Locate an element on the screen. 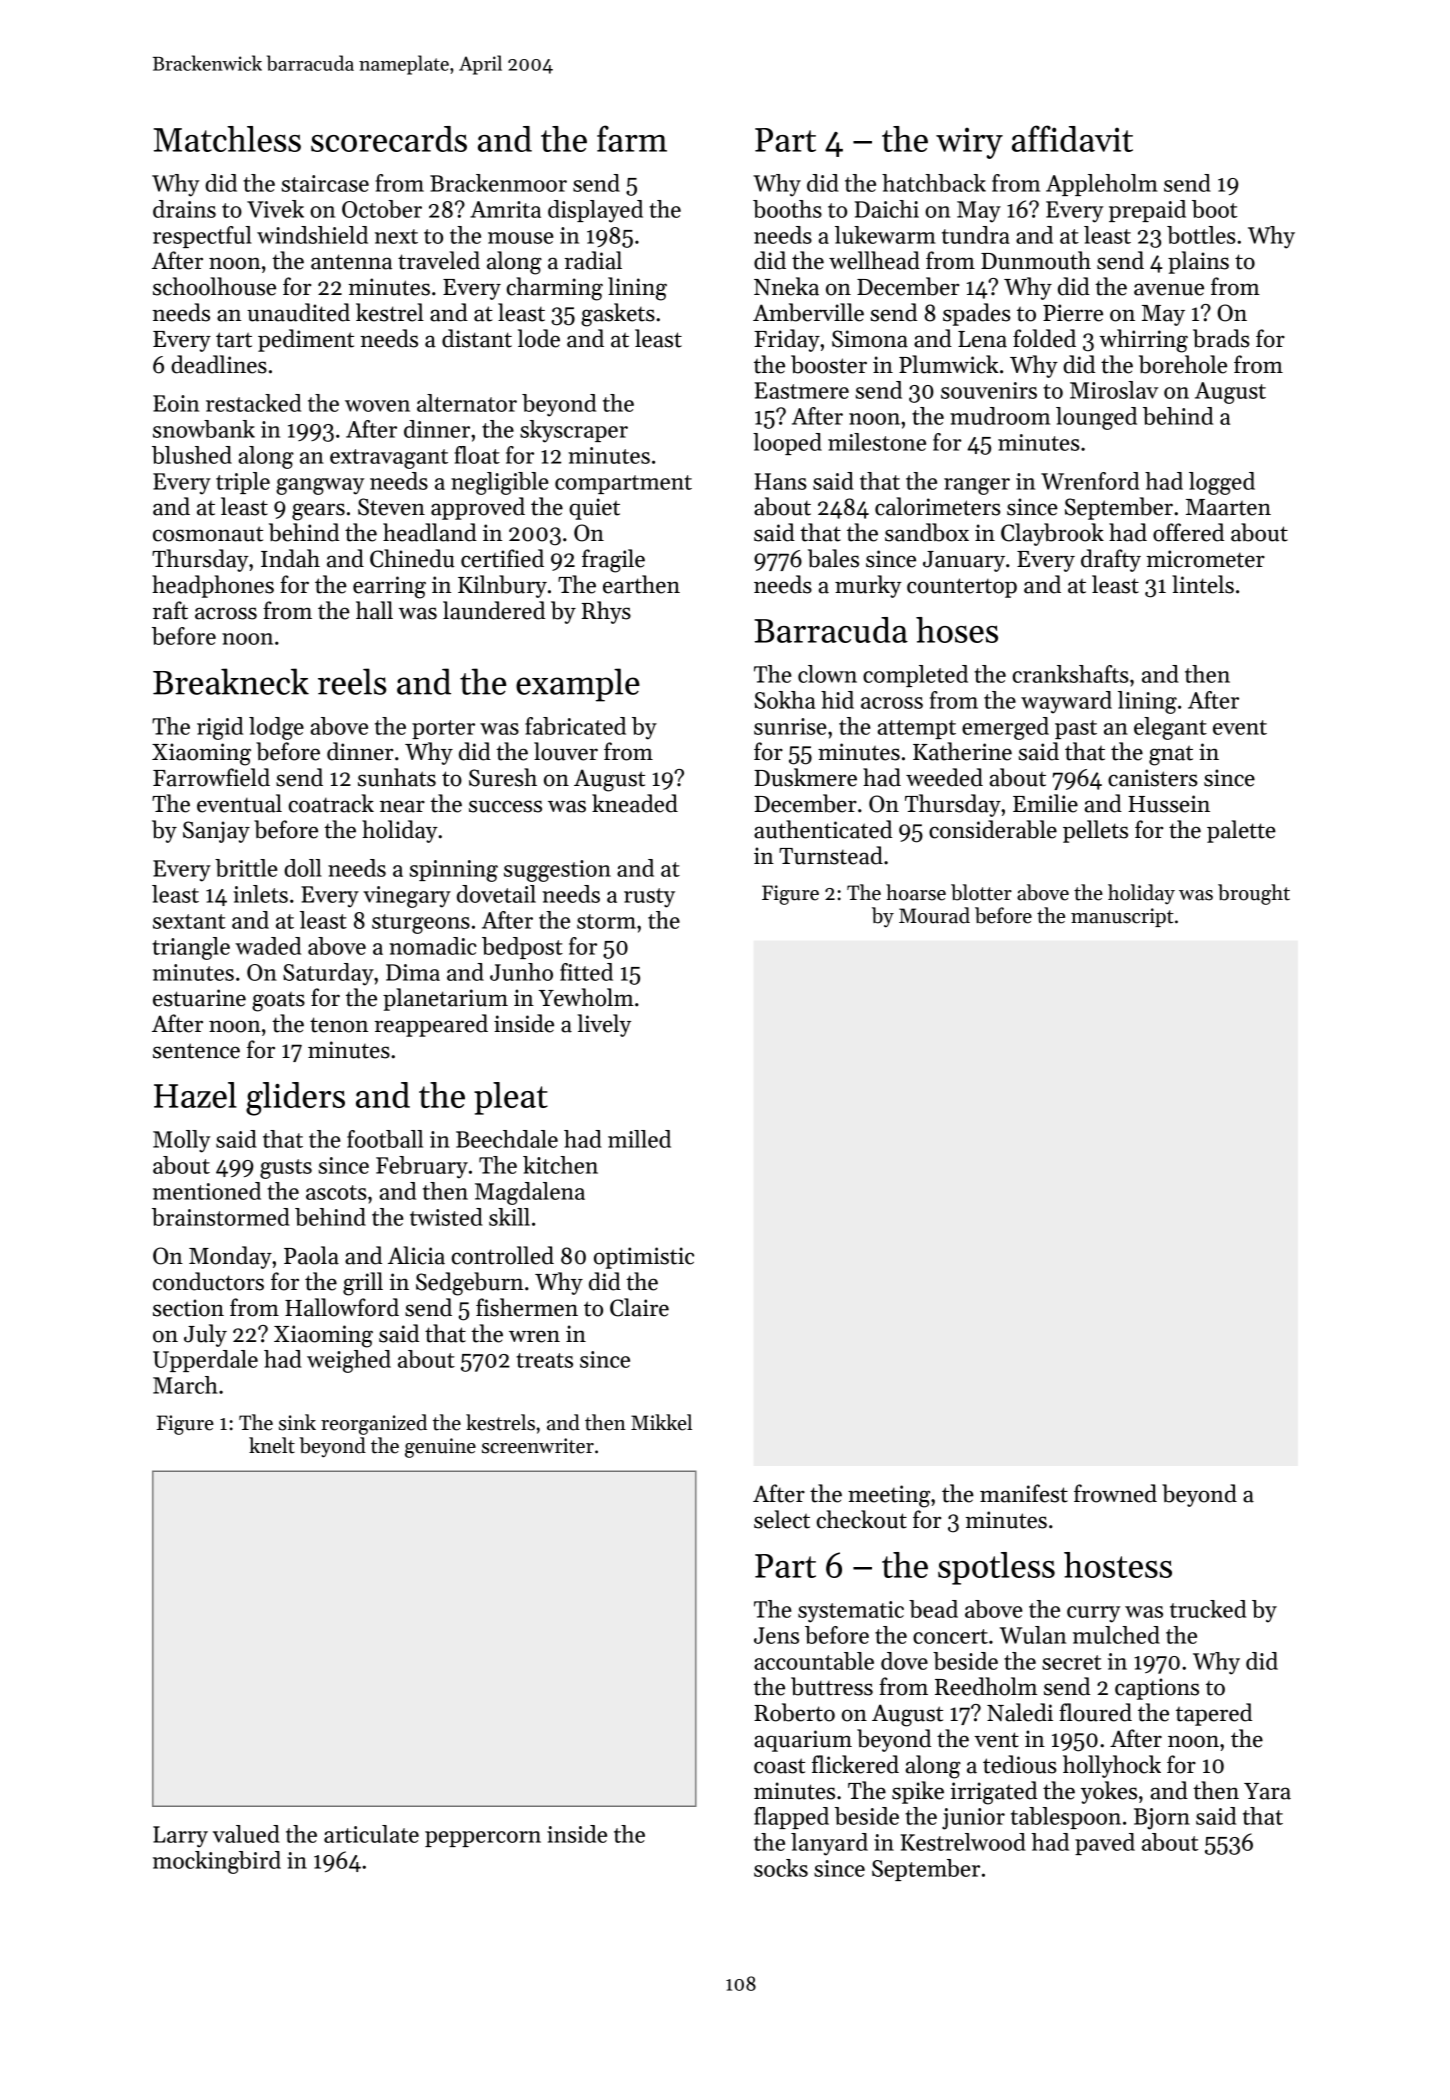 Image resolution: width=1450 pixels, height=2100 pixels. frowned is located at coordinates (1115, 1493).
